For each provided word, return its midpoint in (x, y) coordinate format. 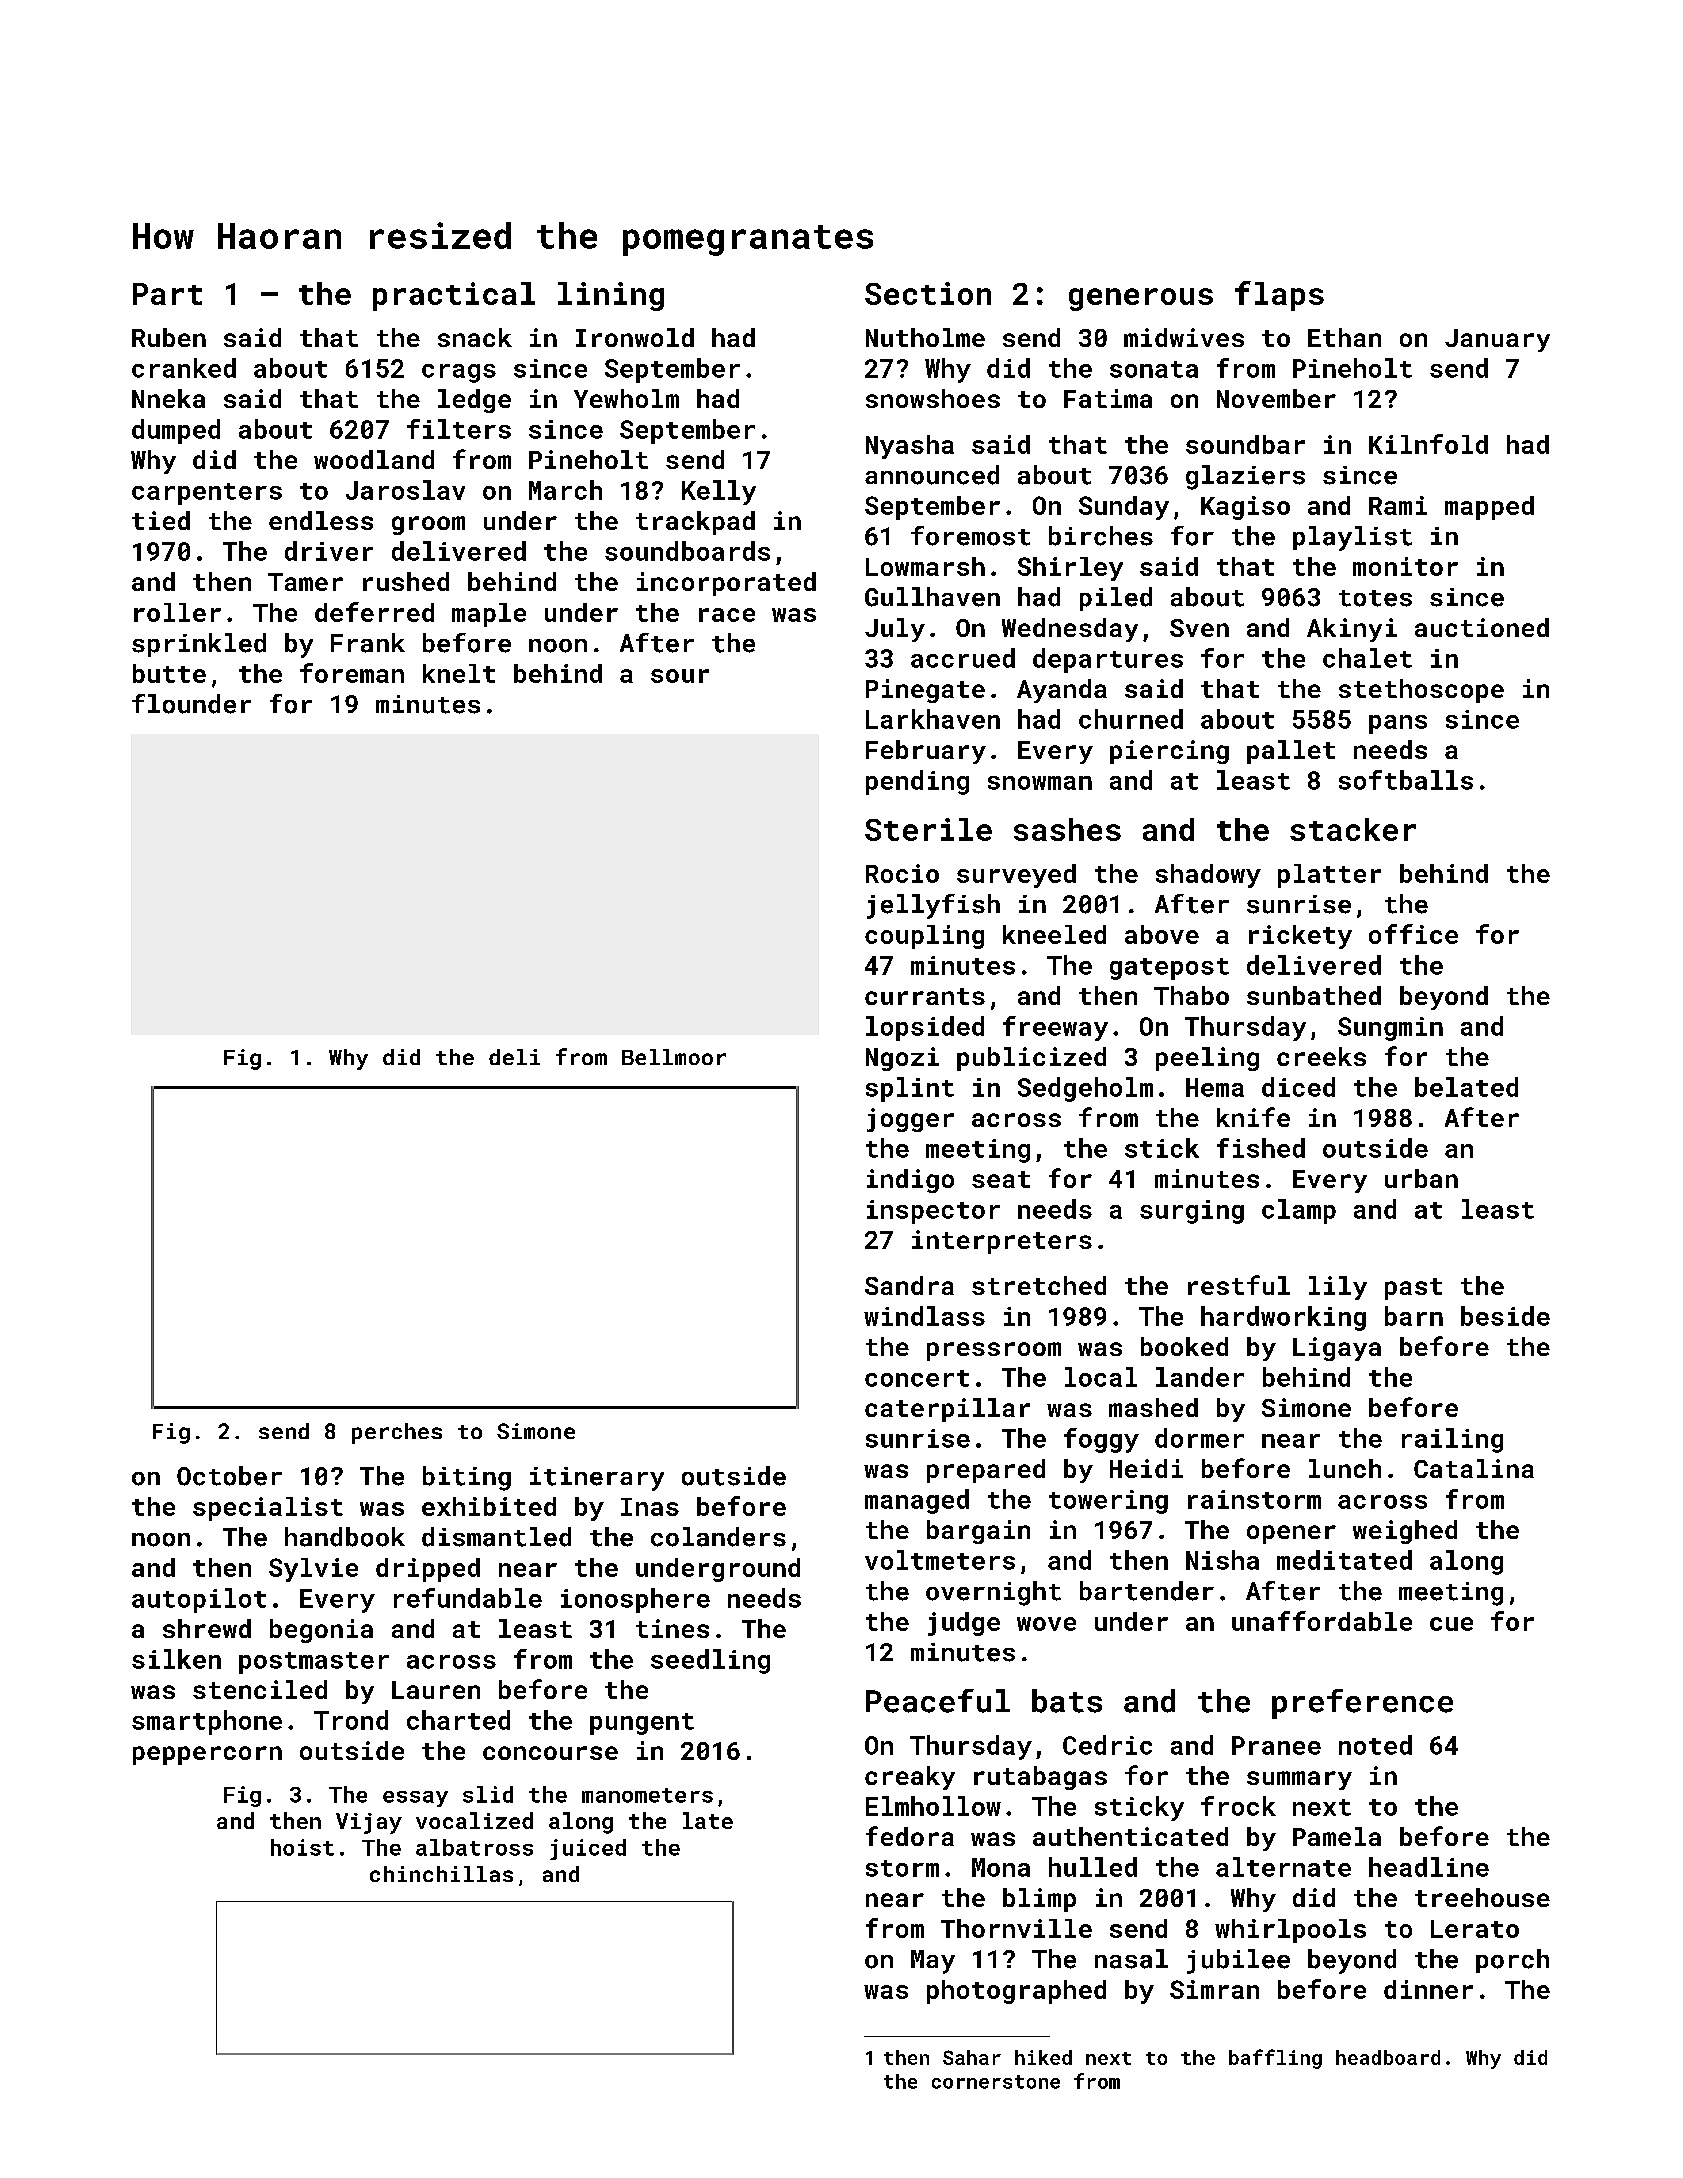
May (933, 1962)
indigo (910, 1181)
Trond (351, 1720)
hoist (302, 1847)
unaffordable (1322, 1621)
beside (1505, 1316)
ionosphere (635, 1600)
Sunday (1124, 508)
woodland (374, 459)
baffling (1275, 2059)
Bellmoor (674, 1057)
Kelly (719, 492)
